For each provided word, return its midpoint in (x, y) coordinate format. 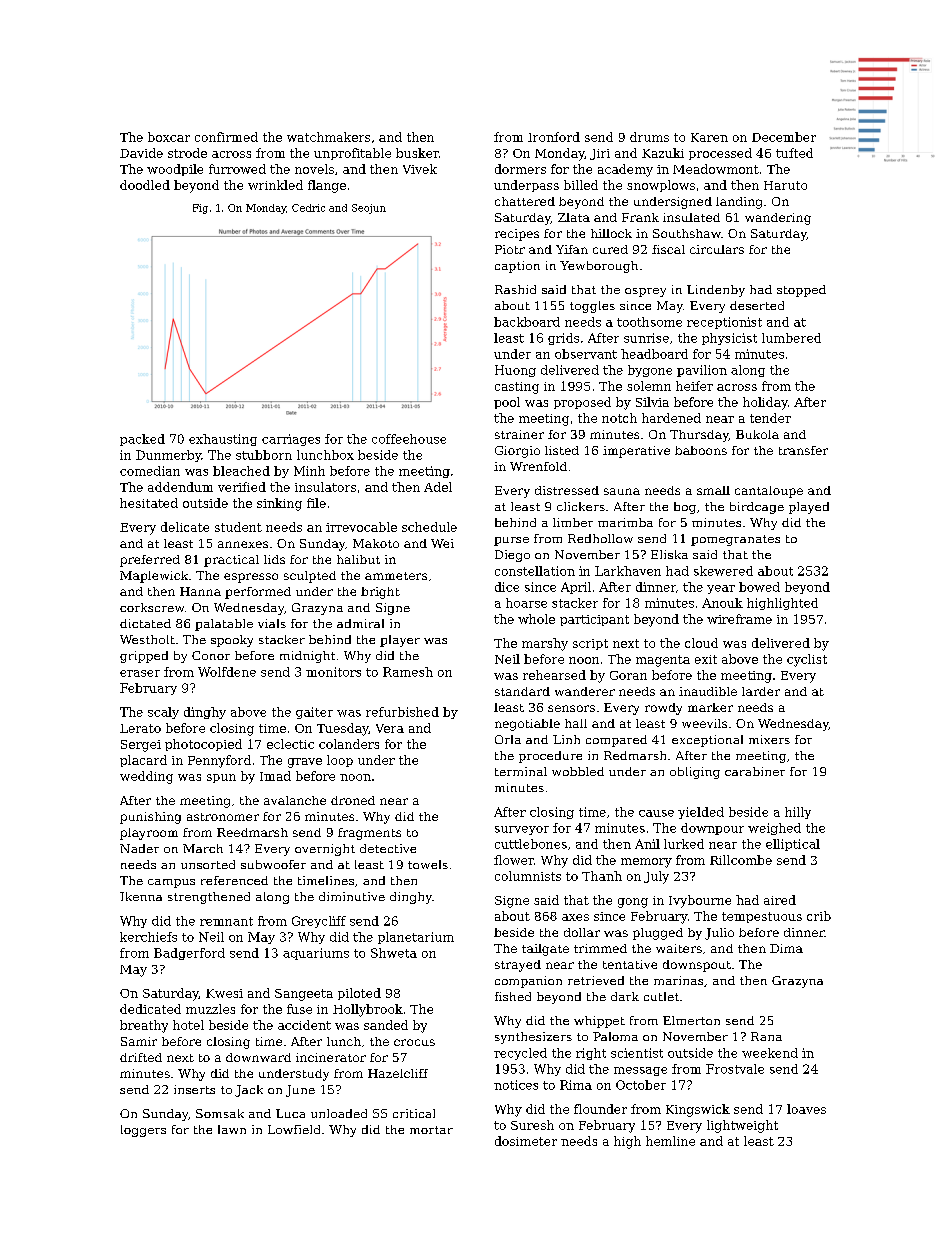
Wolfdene (227, 672)
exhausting (223, 440)
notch (619, 418)
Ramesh (408, 672)
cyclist (807, 660)
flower (514, 860)
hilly (798, 813)
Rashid (515, 289)
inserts (194, 1089)
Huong (515, 371)
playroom (149, 834)
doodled (145, 185)
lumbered (791, 338)
